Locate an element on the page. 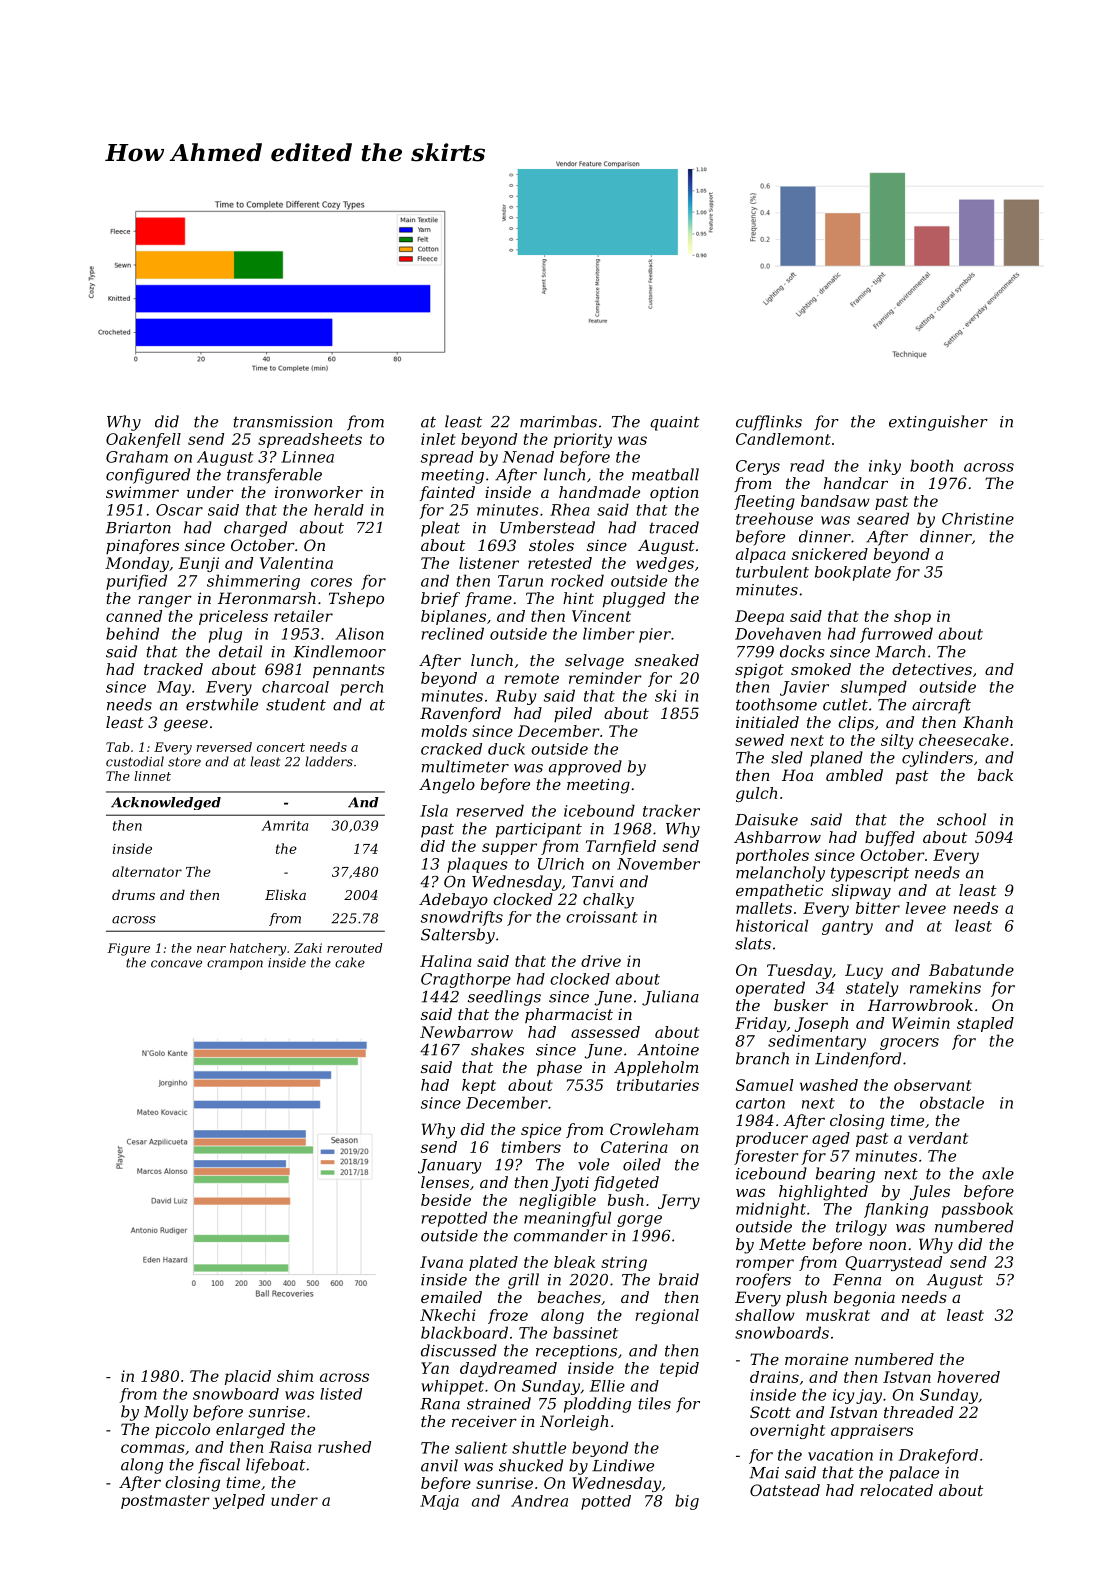  inlet is located at coordinates (438, 439).
